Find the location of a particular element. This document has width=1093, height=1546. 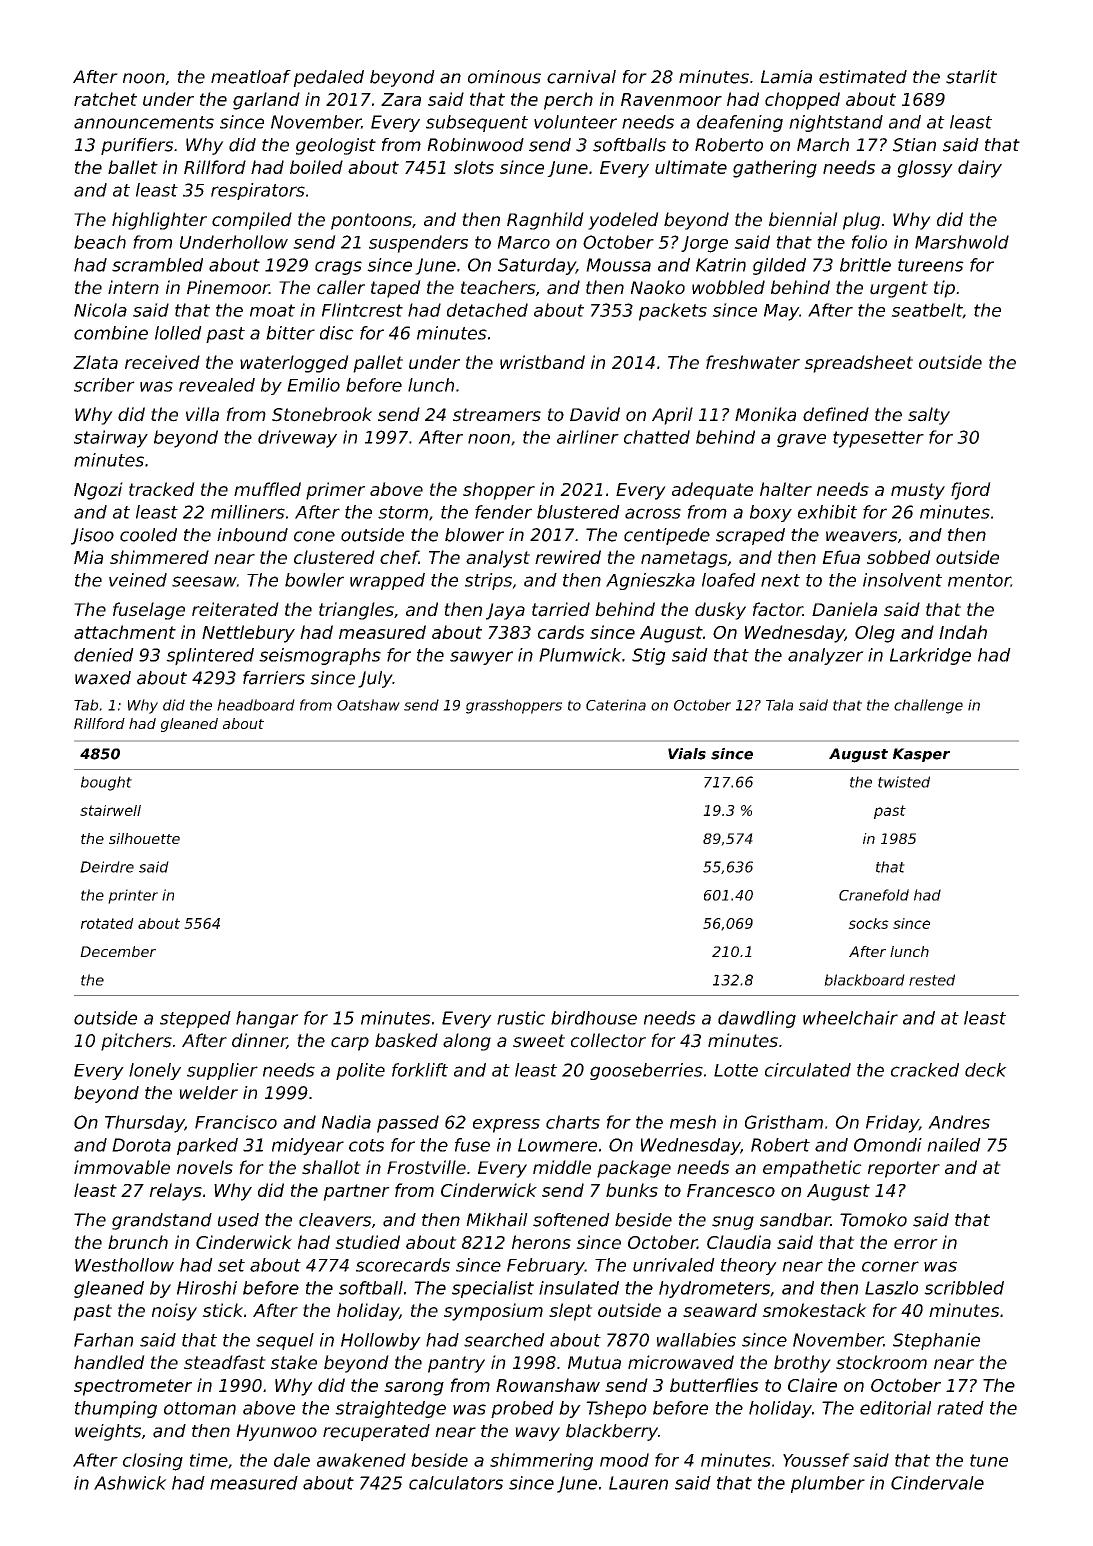

starlit is located at coordinates (971, 77).
